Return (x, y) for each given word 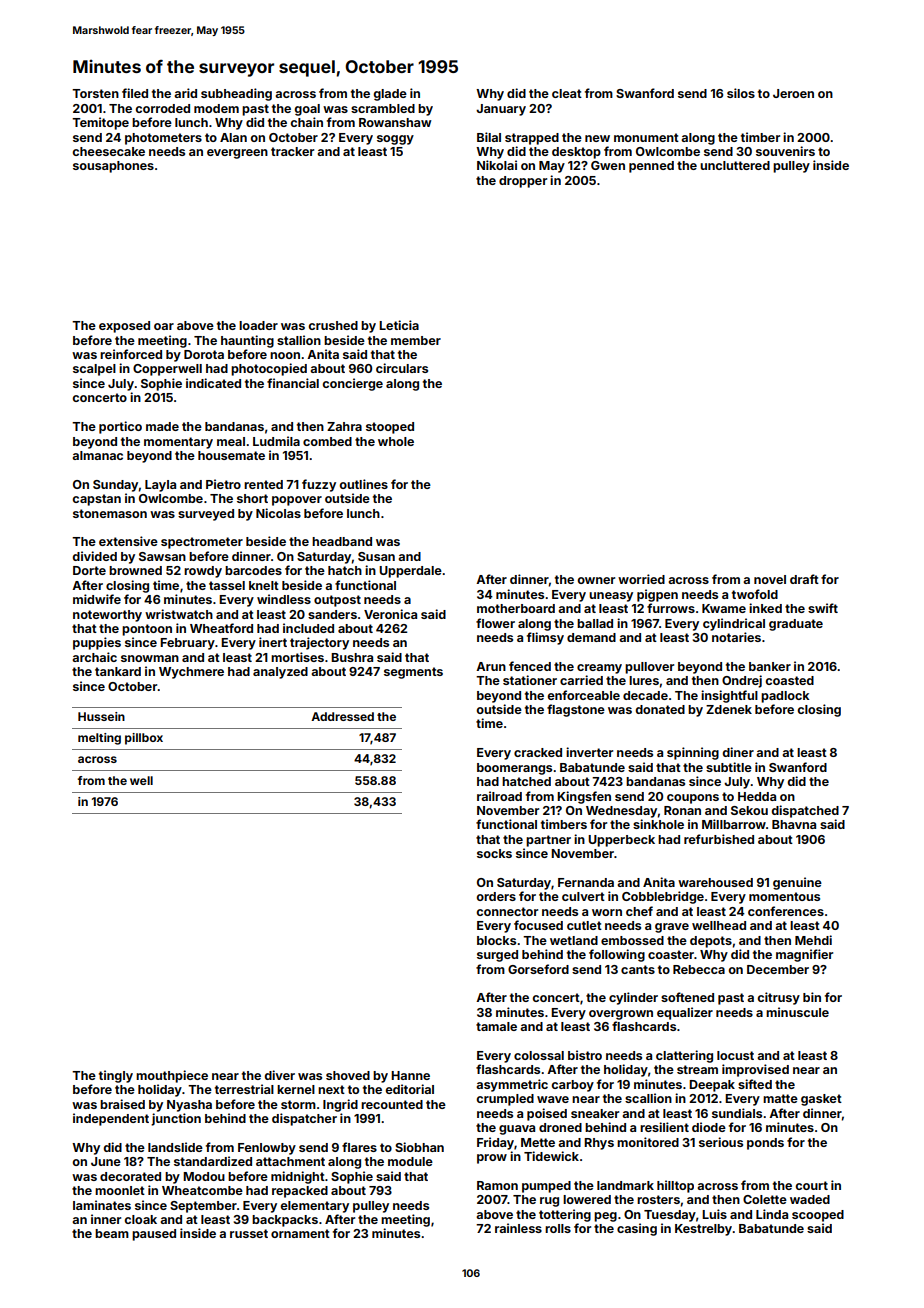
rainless (518, 1228)
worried (641, 579)
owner (596, 580)
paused (154, 1235)
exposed (124, 327)
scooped (818, 1216)
